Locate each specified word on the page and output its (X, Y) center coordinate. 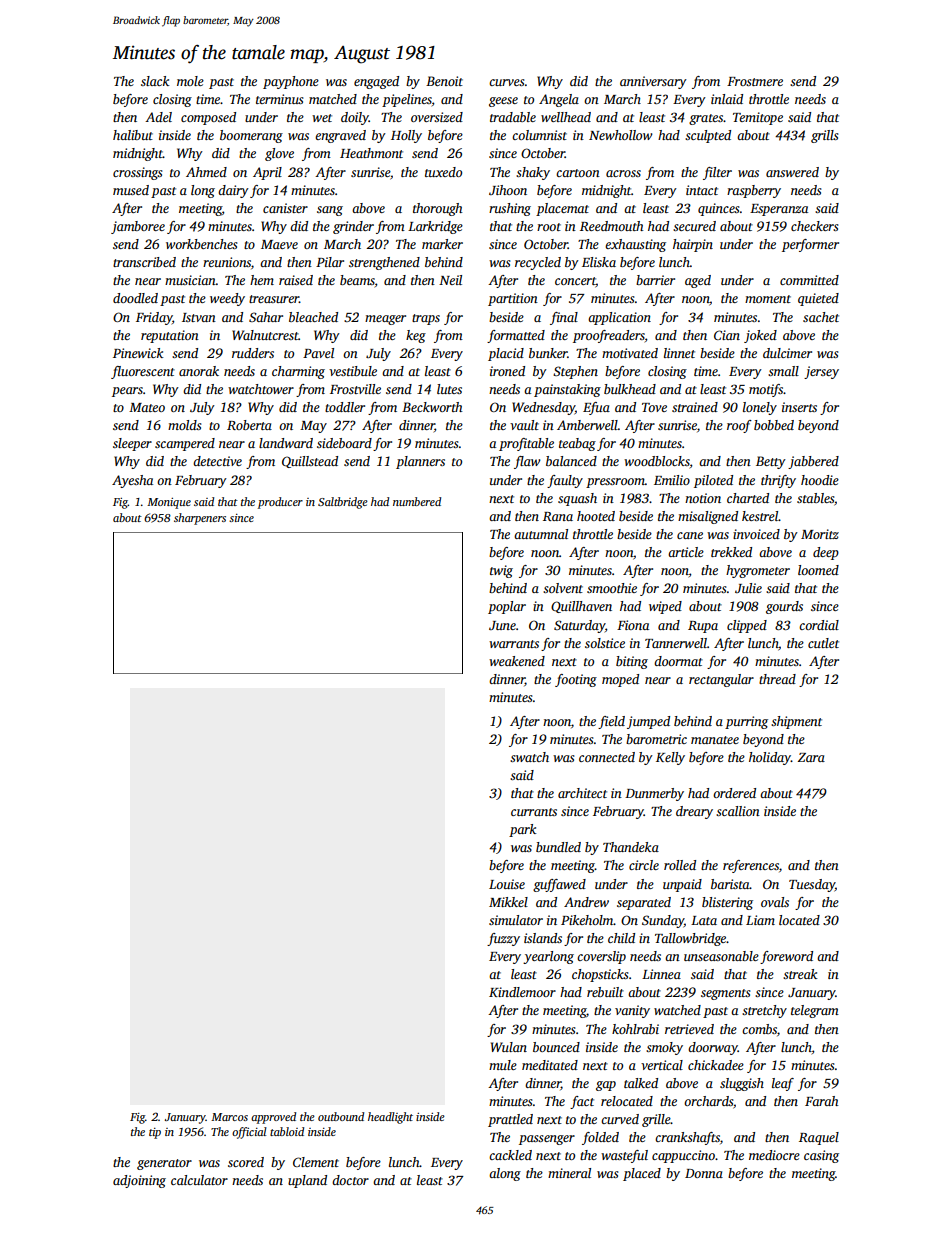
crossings (137, 173)
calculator (199, 1180)
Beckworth (432, 407)
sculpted (708, 136)
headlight (390, 1118)
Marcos (229, 1117)
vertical (662, 1065)
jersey (821, 372)
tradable (513, 117)
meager (385, 320)
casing (821, 1156)
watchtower (261, 389)
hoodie (820, 480)
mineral (569, 1173)
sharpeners (200, 519)
